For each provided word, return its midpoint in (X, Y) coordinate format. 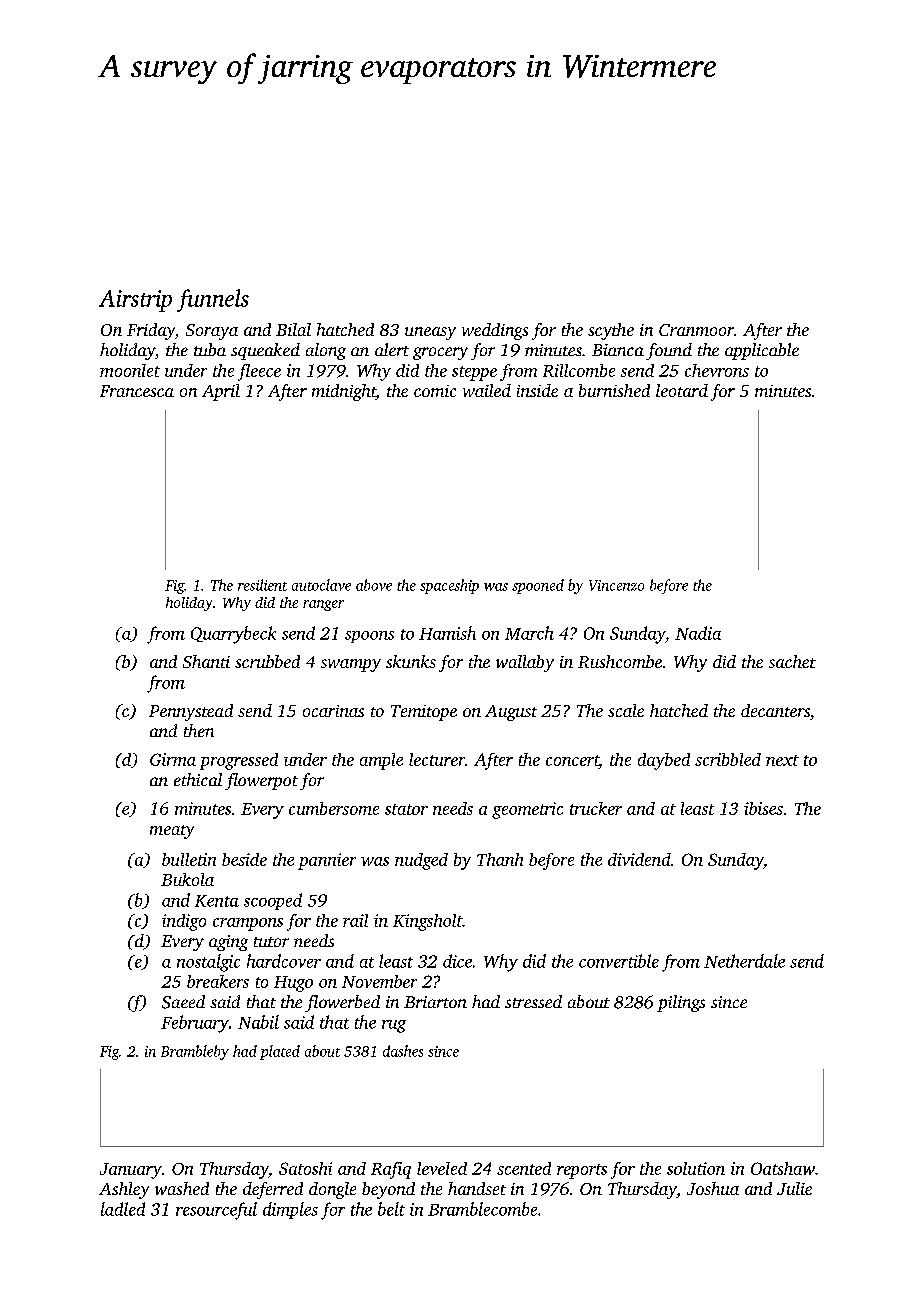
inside (537, 390)
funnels (213, 300)
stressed (533, 1001)
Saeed (183, 1002)
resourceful (216, 1211)
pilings (681, 1003)
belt (391, 1209)
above (374, 585)
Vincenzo (616, 585)
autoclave (321, 585)
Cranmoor (696, 330)
